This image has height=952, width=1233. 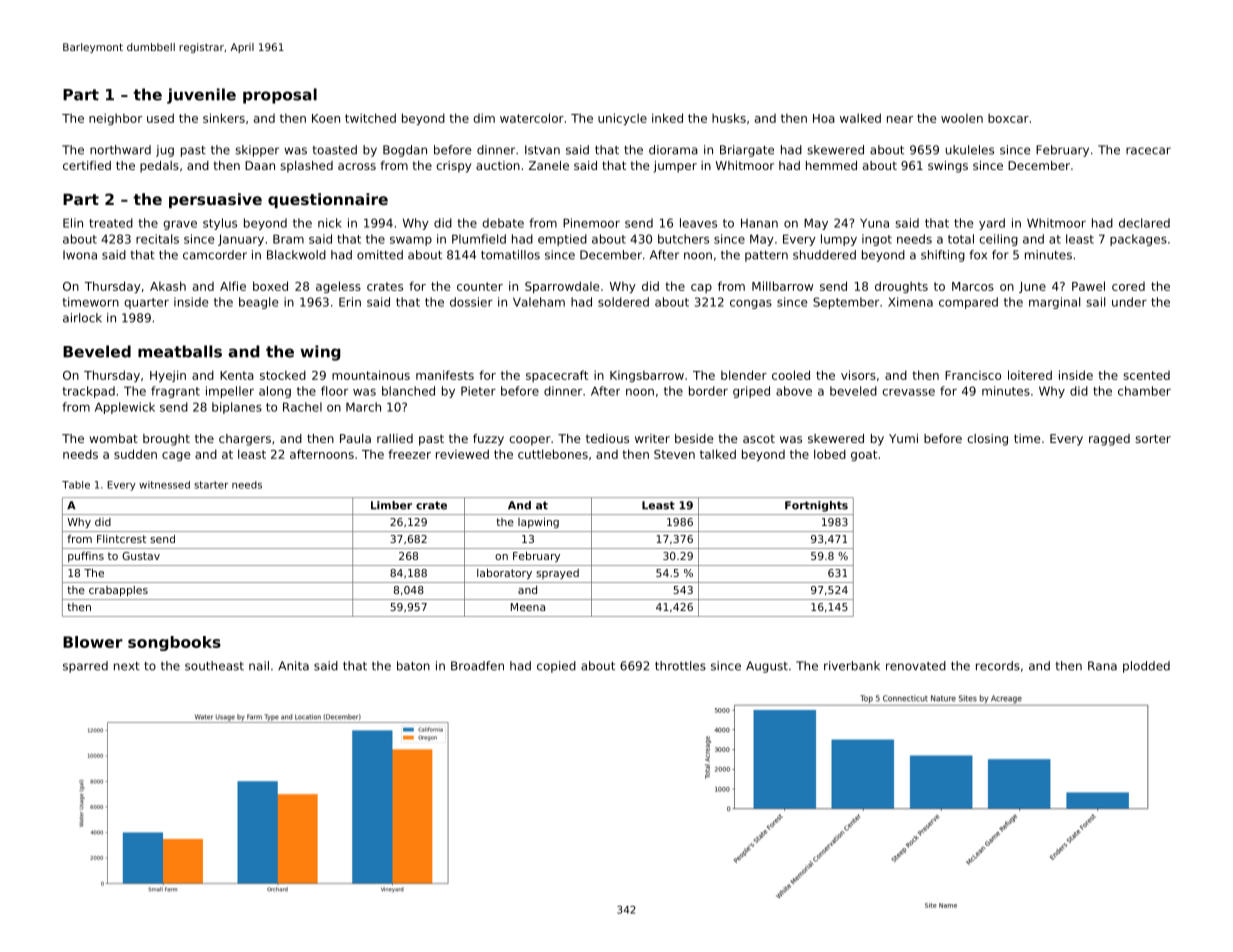 What do you see at coordinates (824, 118) in the image?
I see `Hoa` at bounding box center [824, 118].
